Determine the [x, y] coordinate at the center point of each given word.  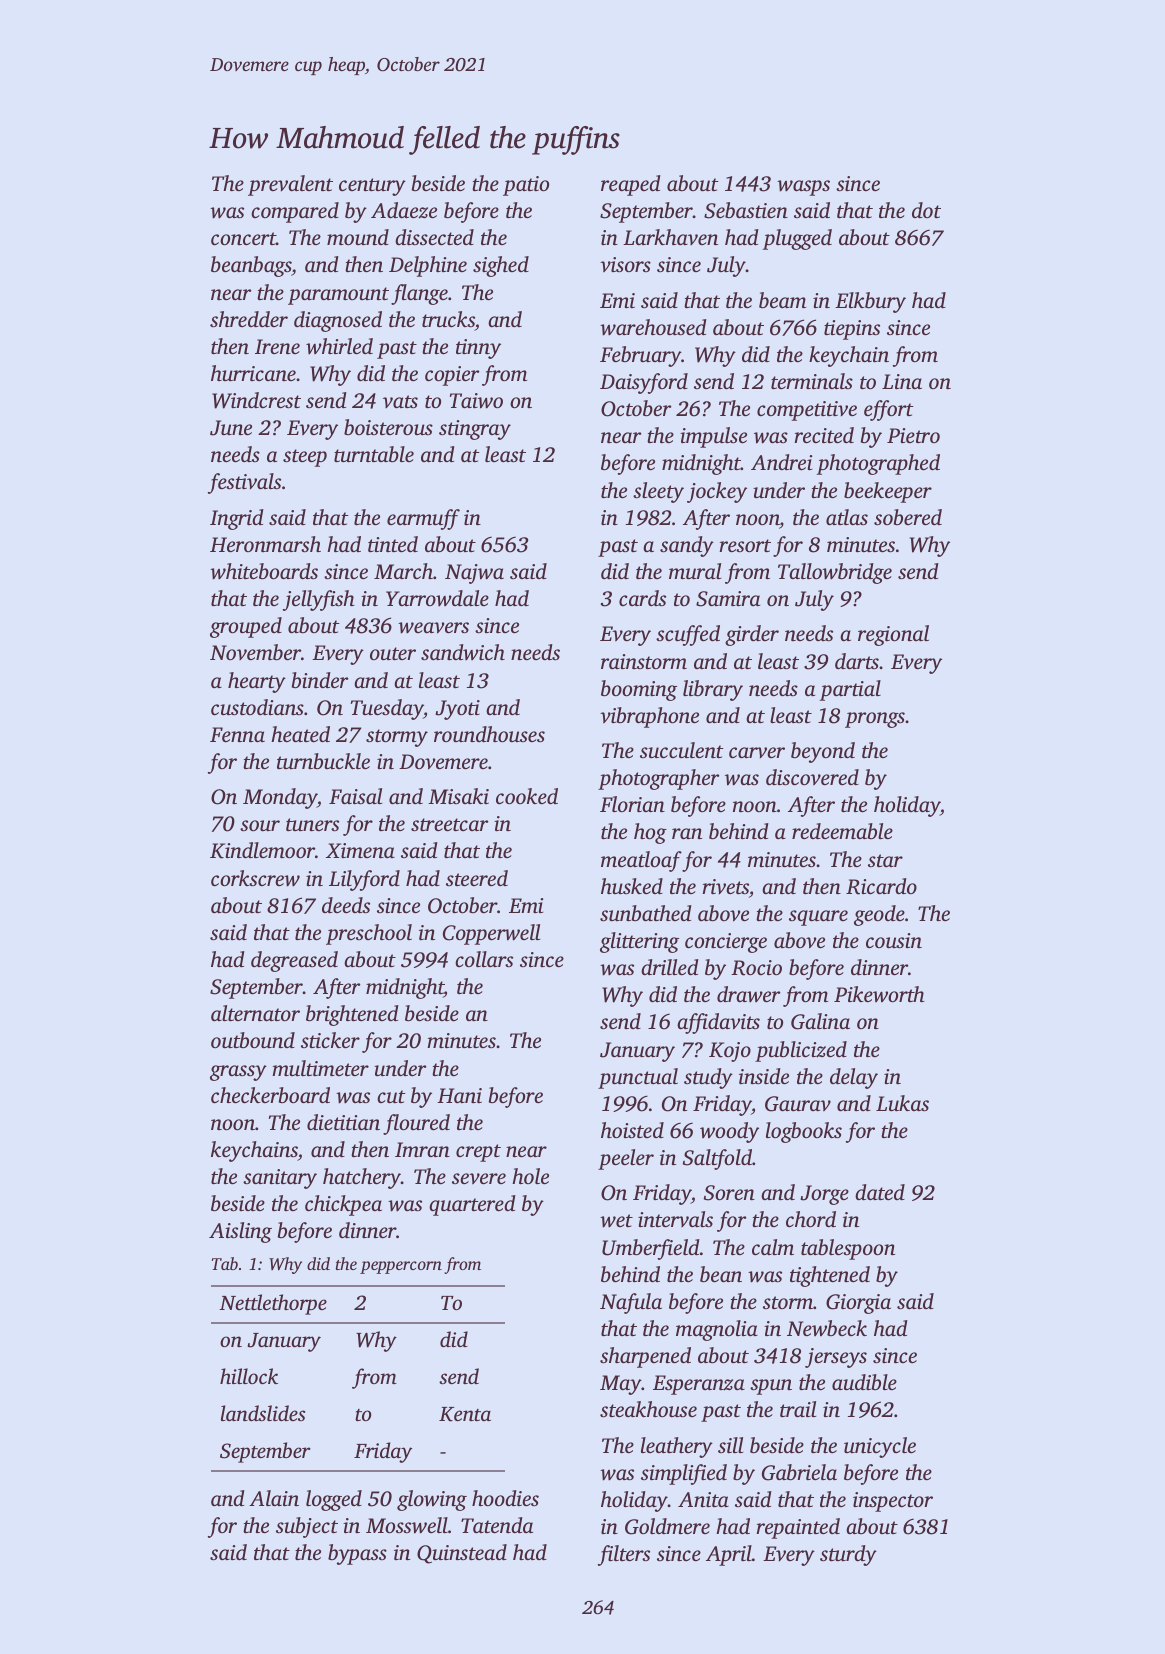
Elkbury [870, 302]
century [372, 187]
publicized [801, 1051]
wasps [803, 188]
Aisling [240, 1232]
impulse [713, 437]
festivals [244, 483]
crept [478, 1153]
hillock [249, 1376]
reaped [631, 185]
